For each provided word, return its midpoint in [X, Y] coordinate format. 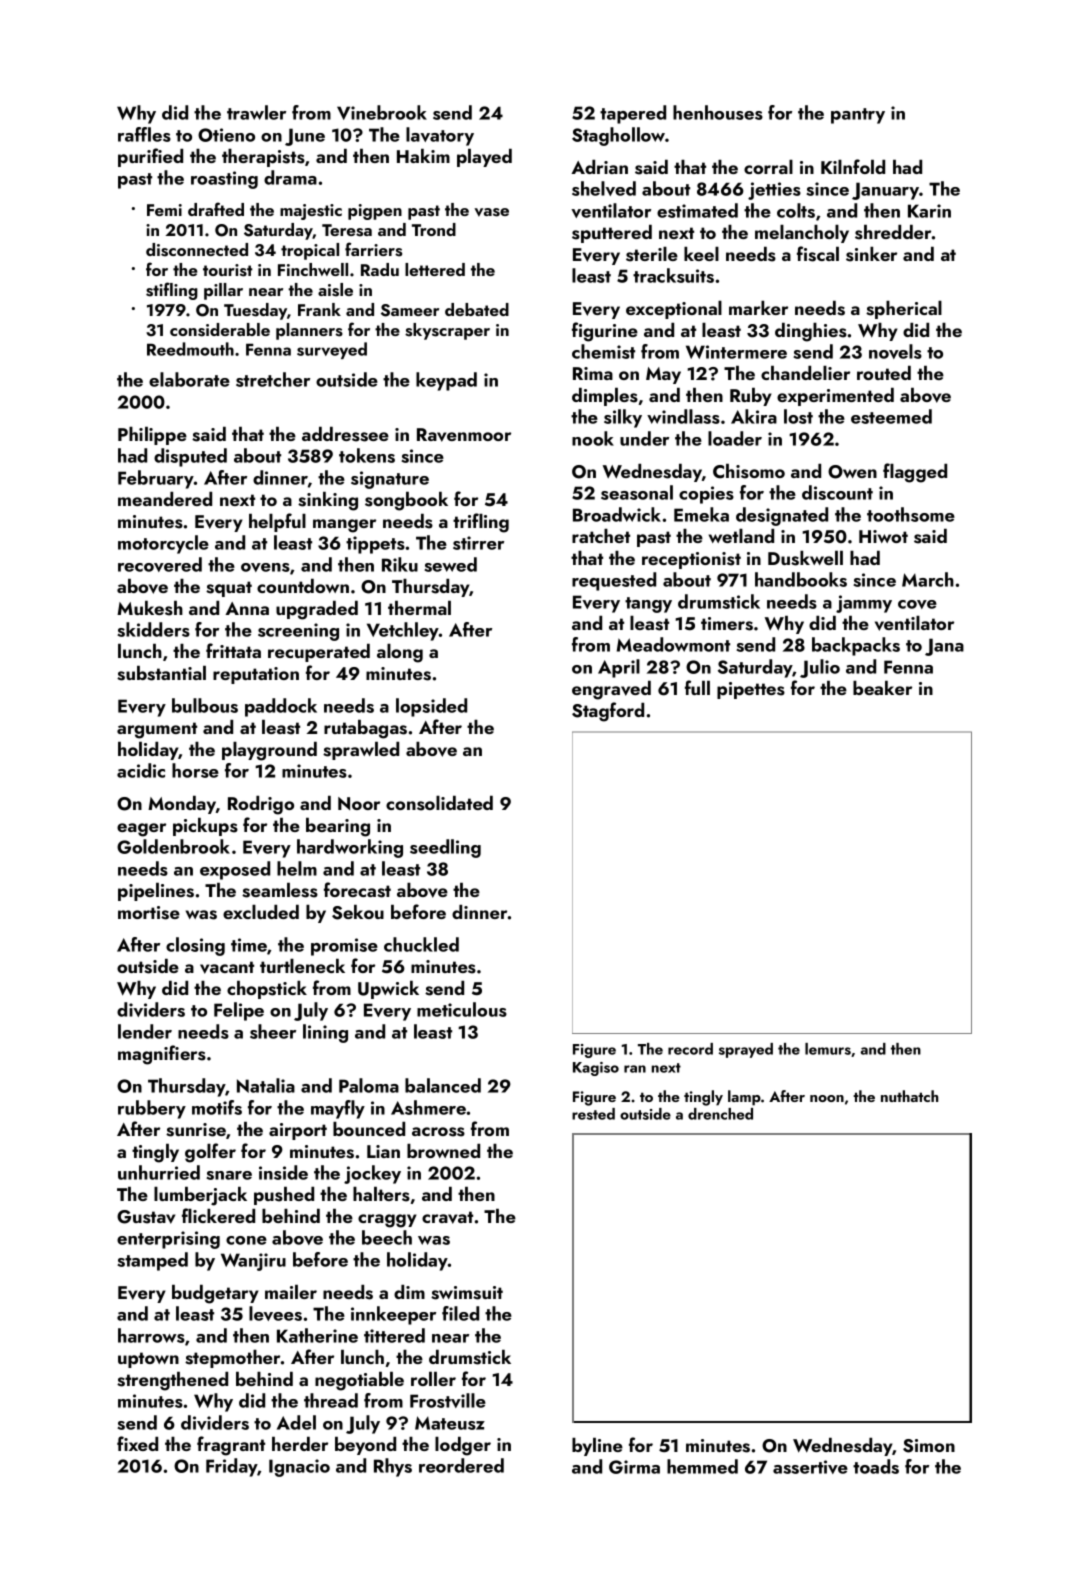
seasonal [637, 492]
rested [593, 1114]
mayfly [338, 1109]
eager [141, 830]
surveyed [332, 350]
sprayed [746, 1050]
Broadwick [617, 514]
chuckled [421, 944]
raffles [144, 134]
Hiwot [883, 536]
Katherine [317, 1335]
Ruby [751, 397]
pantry [858, 116]
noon [827, 1098]
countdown [303, 586]
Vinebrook [382, 112]
